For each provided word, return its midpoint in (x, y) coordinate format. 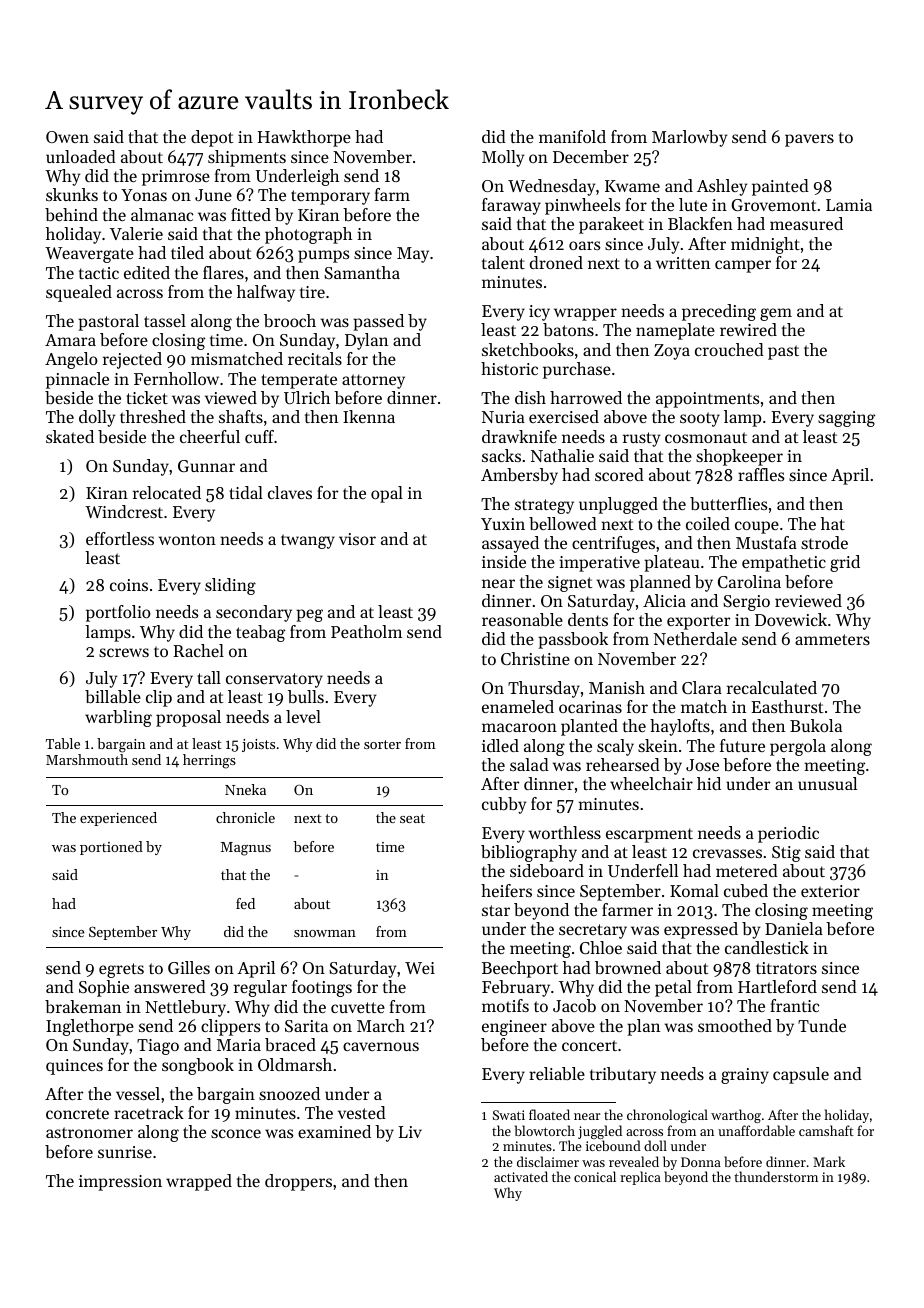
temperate (299, 381)
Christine (535, 658)
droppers (298, 1182)
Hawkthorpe (304, 138)
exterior (830, 891)
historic (509, 368)
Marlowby (689, 138)
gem (776, 314)
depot (212, 138)
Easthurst (787, 706)
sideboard (547, 870)
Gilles (189, 967)
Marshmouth (87, 759)
